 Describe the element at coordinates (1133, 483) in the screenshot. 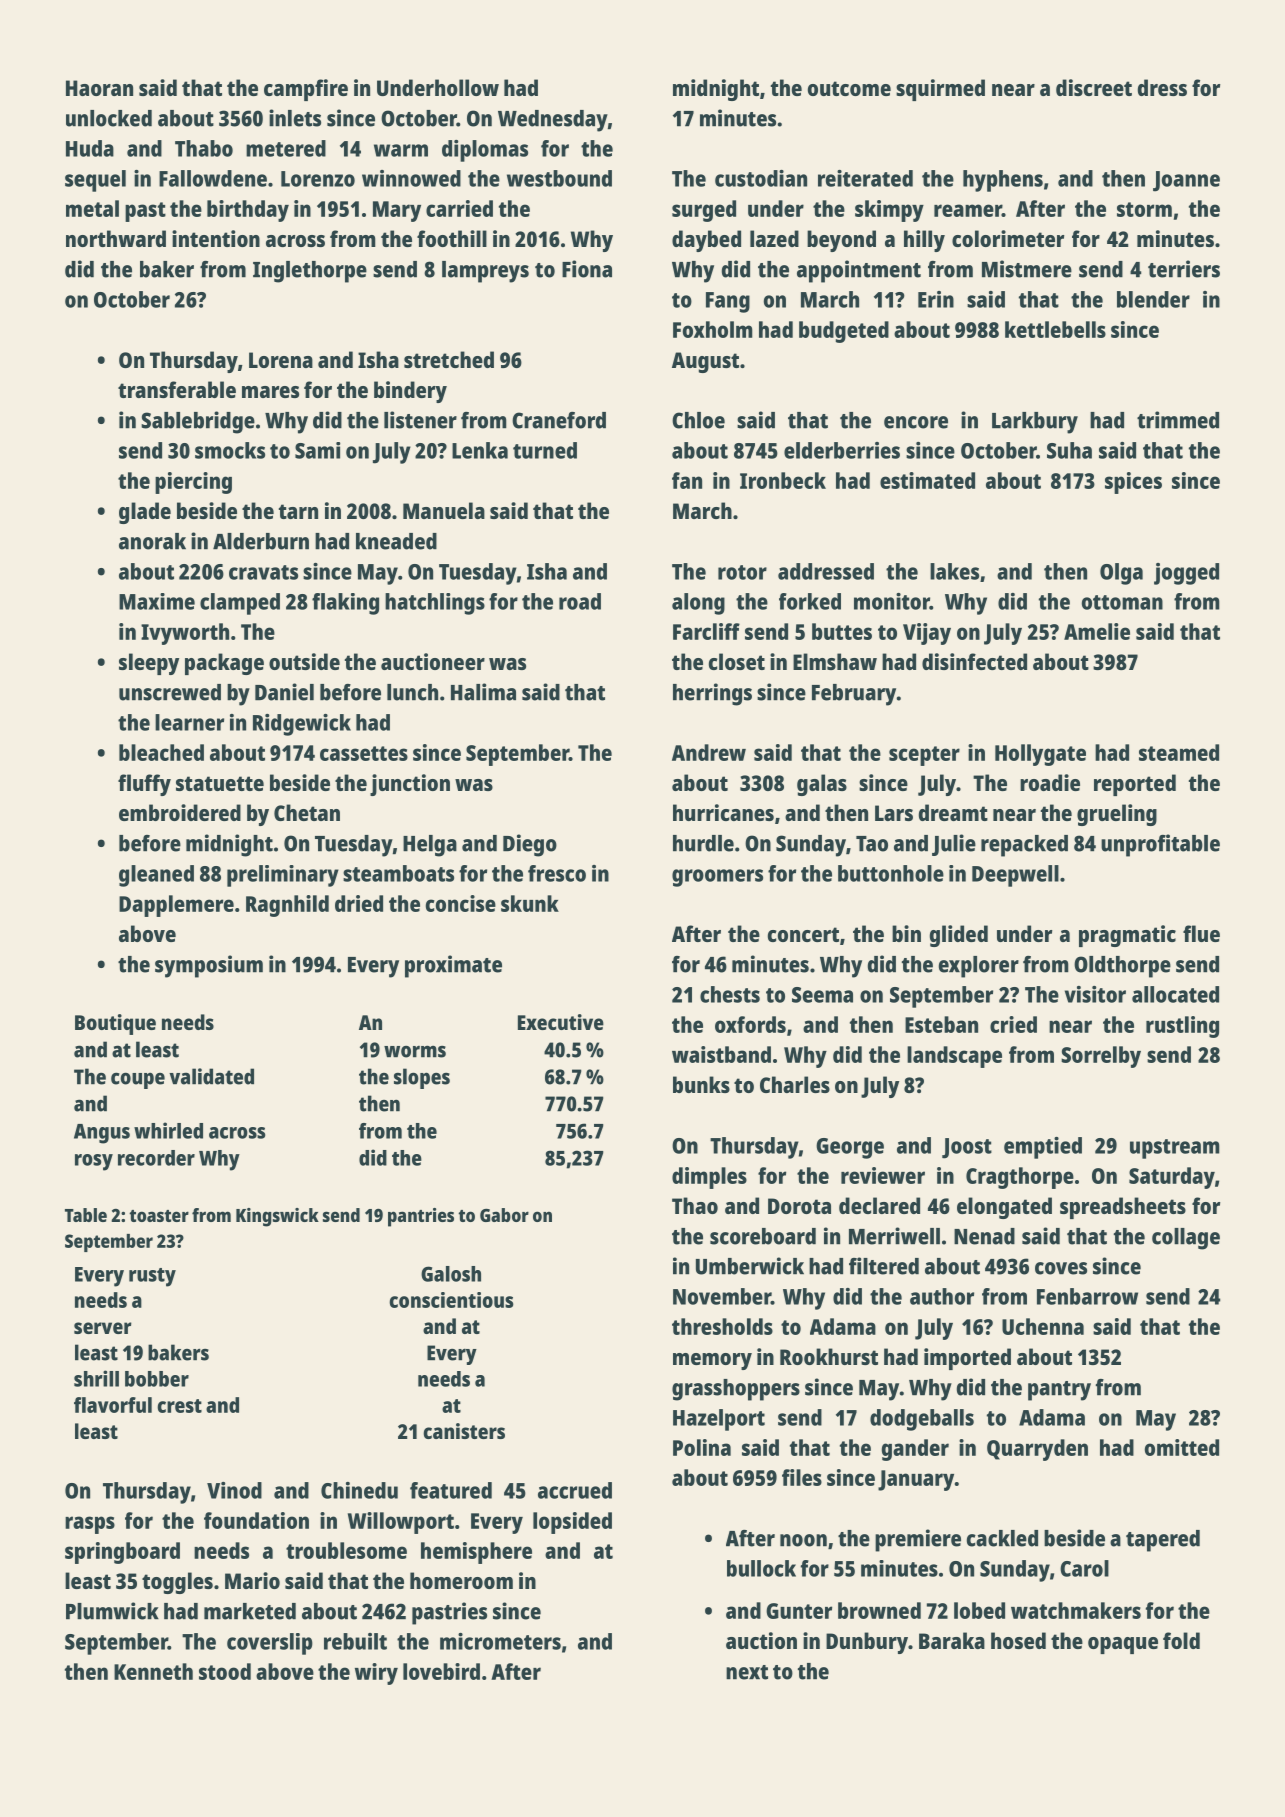

I see `spices` at that location.
